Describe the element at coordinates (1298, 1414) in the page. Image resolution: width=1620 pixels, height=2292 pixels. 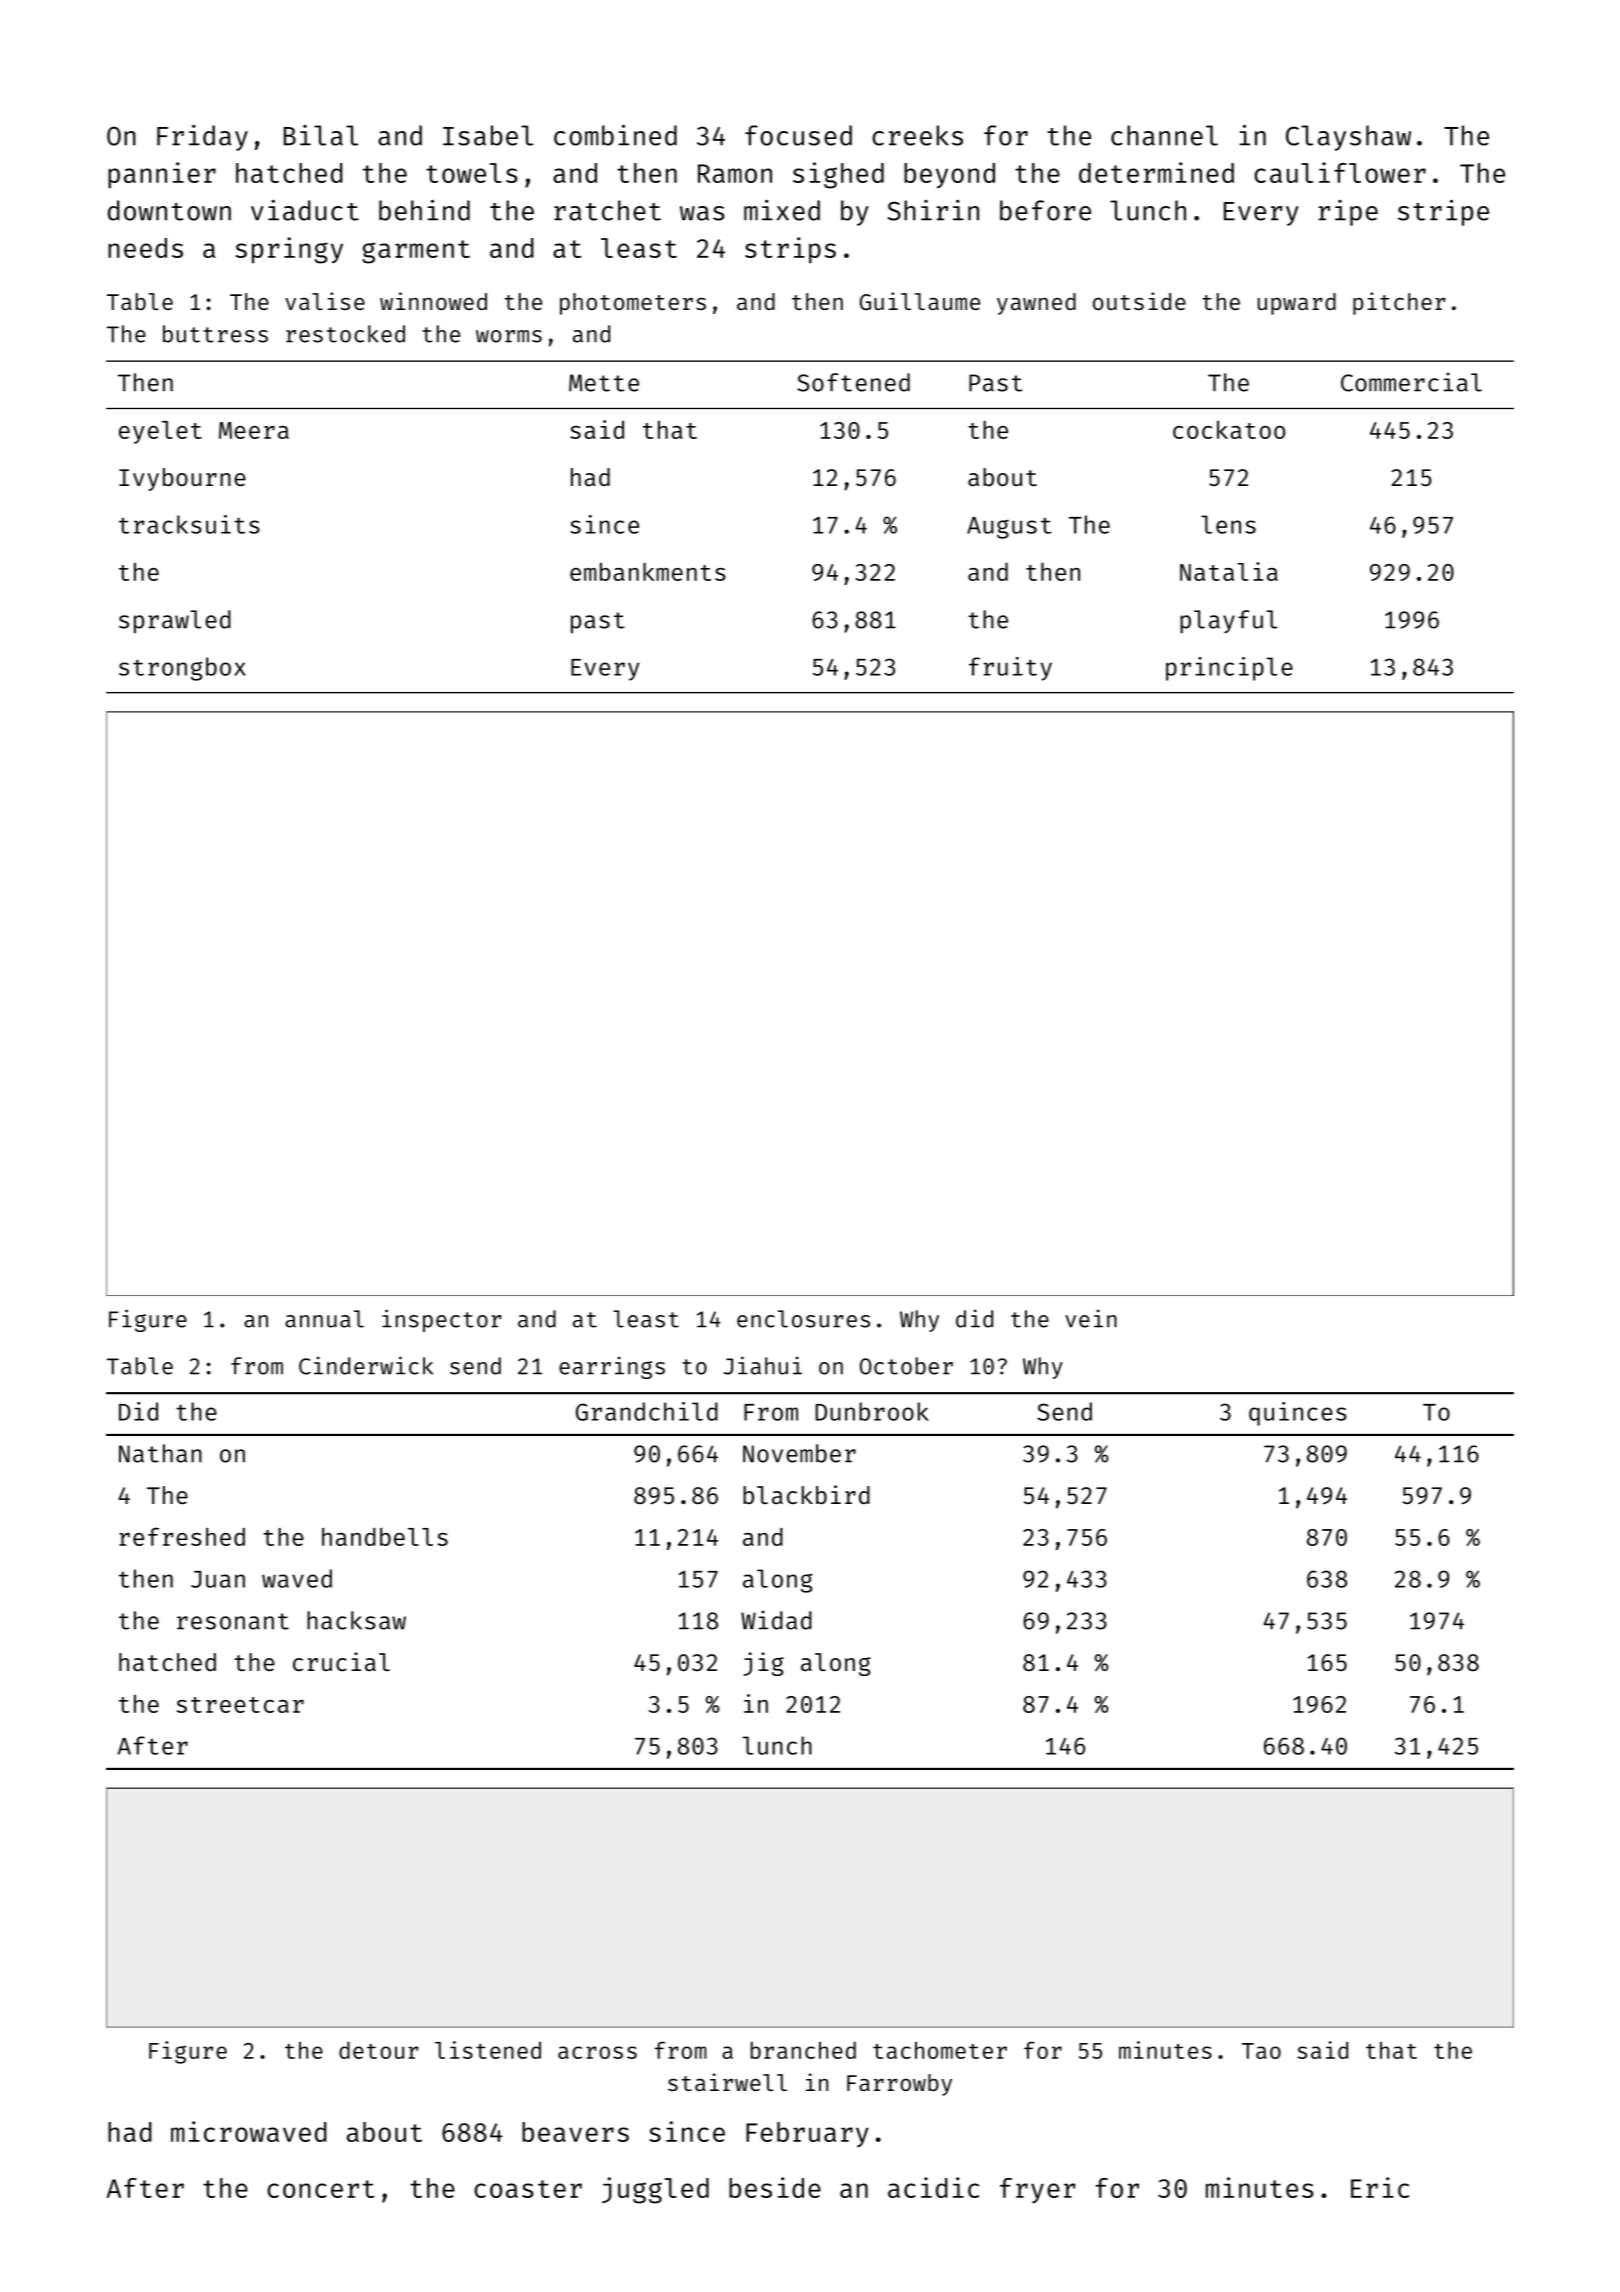
I see `quinces` at that location.
